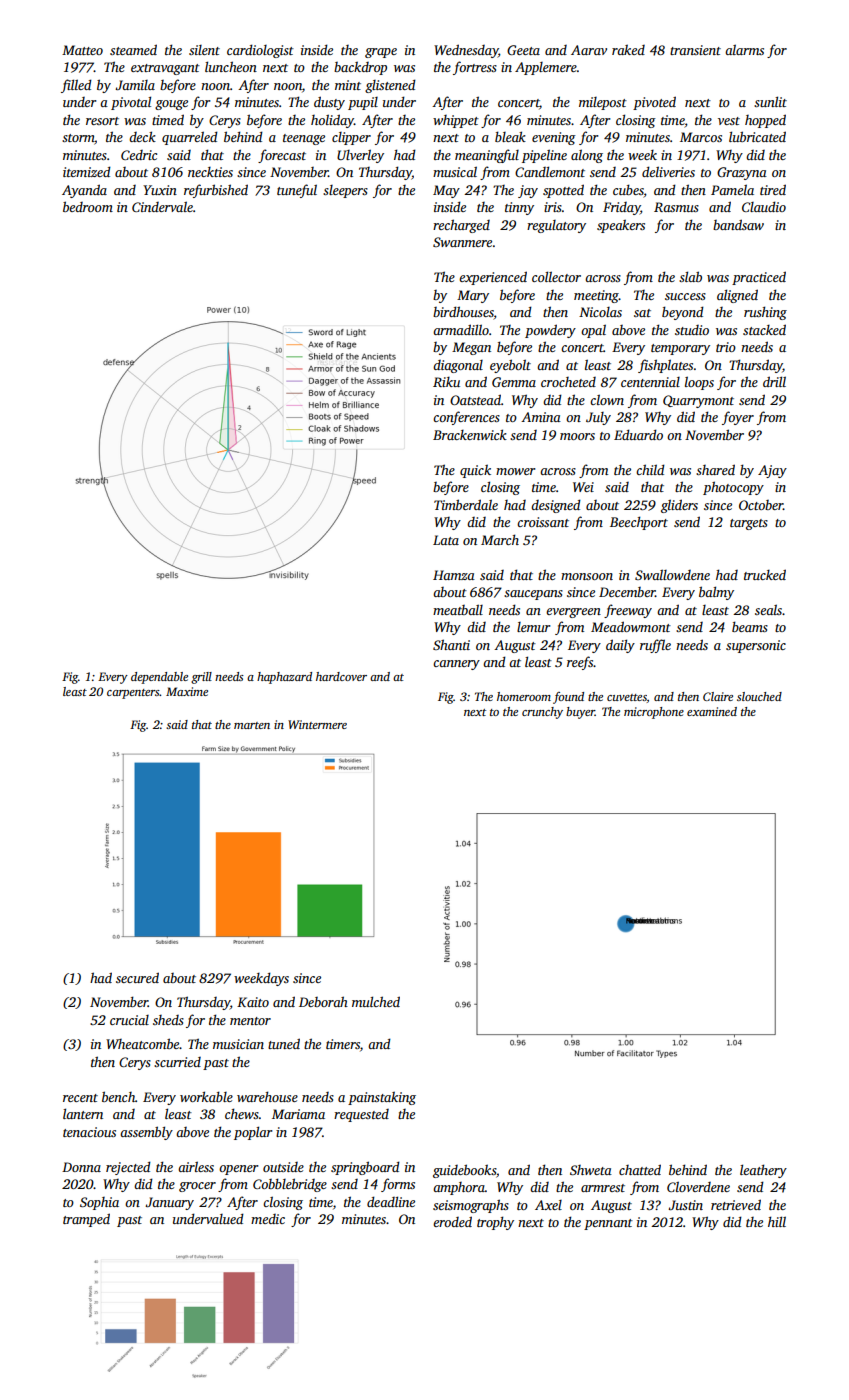  What do you see at coordinates (137, 977) in the screenshot?
I see `secured` at bounding box center [137, 977].
